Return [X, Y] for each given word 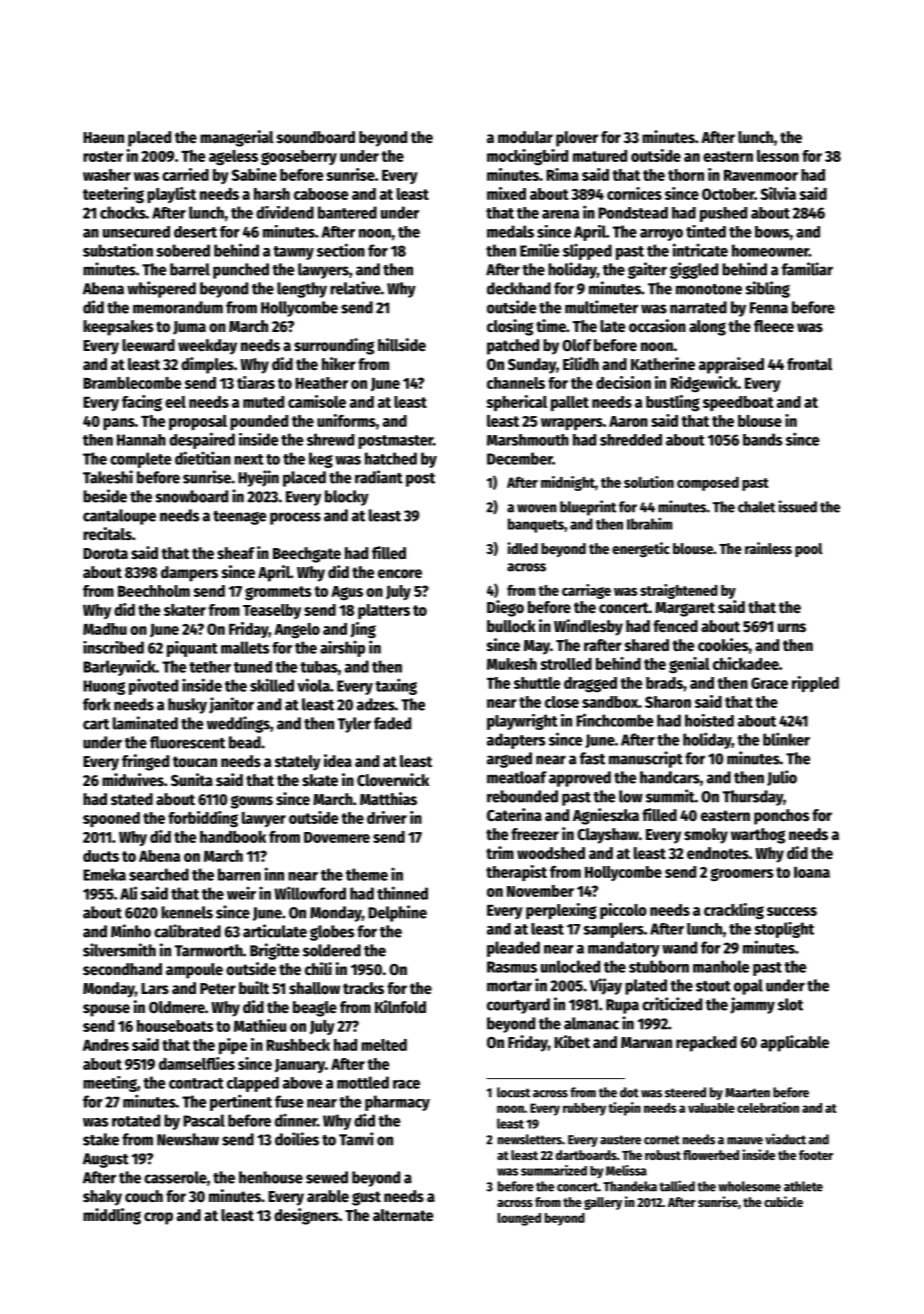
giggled [694, 270]
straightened [679, 591]
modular [525, 137]
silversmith [119, 950]
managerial [237, 138]
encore [400, 574]
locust [513, 1092]
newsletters [530, 1139]
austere [620, 1140]
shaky [102, 1198]
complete [141, 460]
